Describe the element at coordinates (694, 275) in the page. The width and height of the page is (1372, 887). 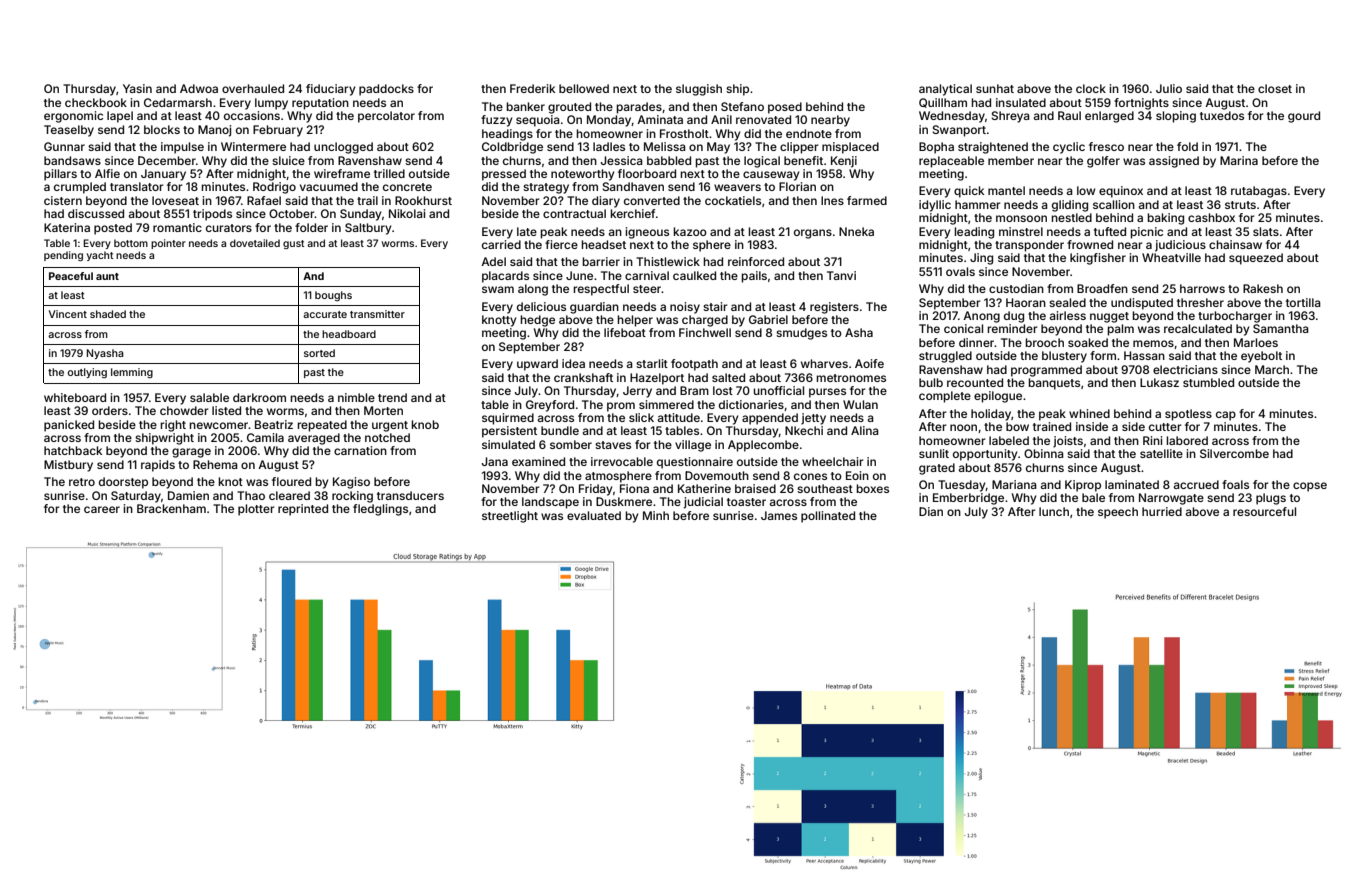
I see `caulked` at that location.
